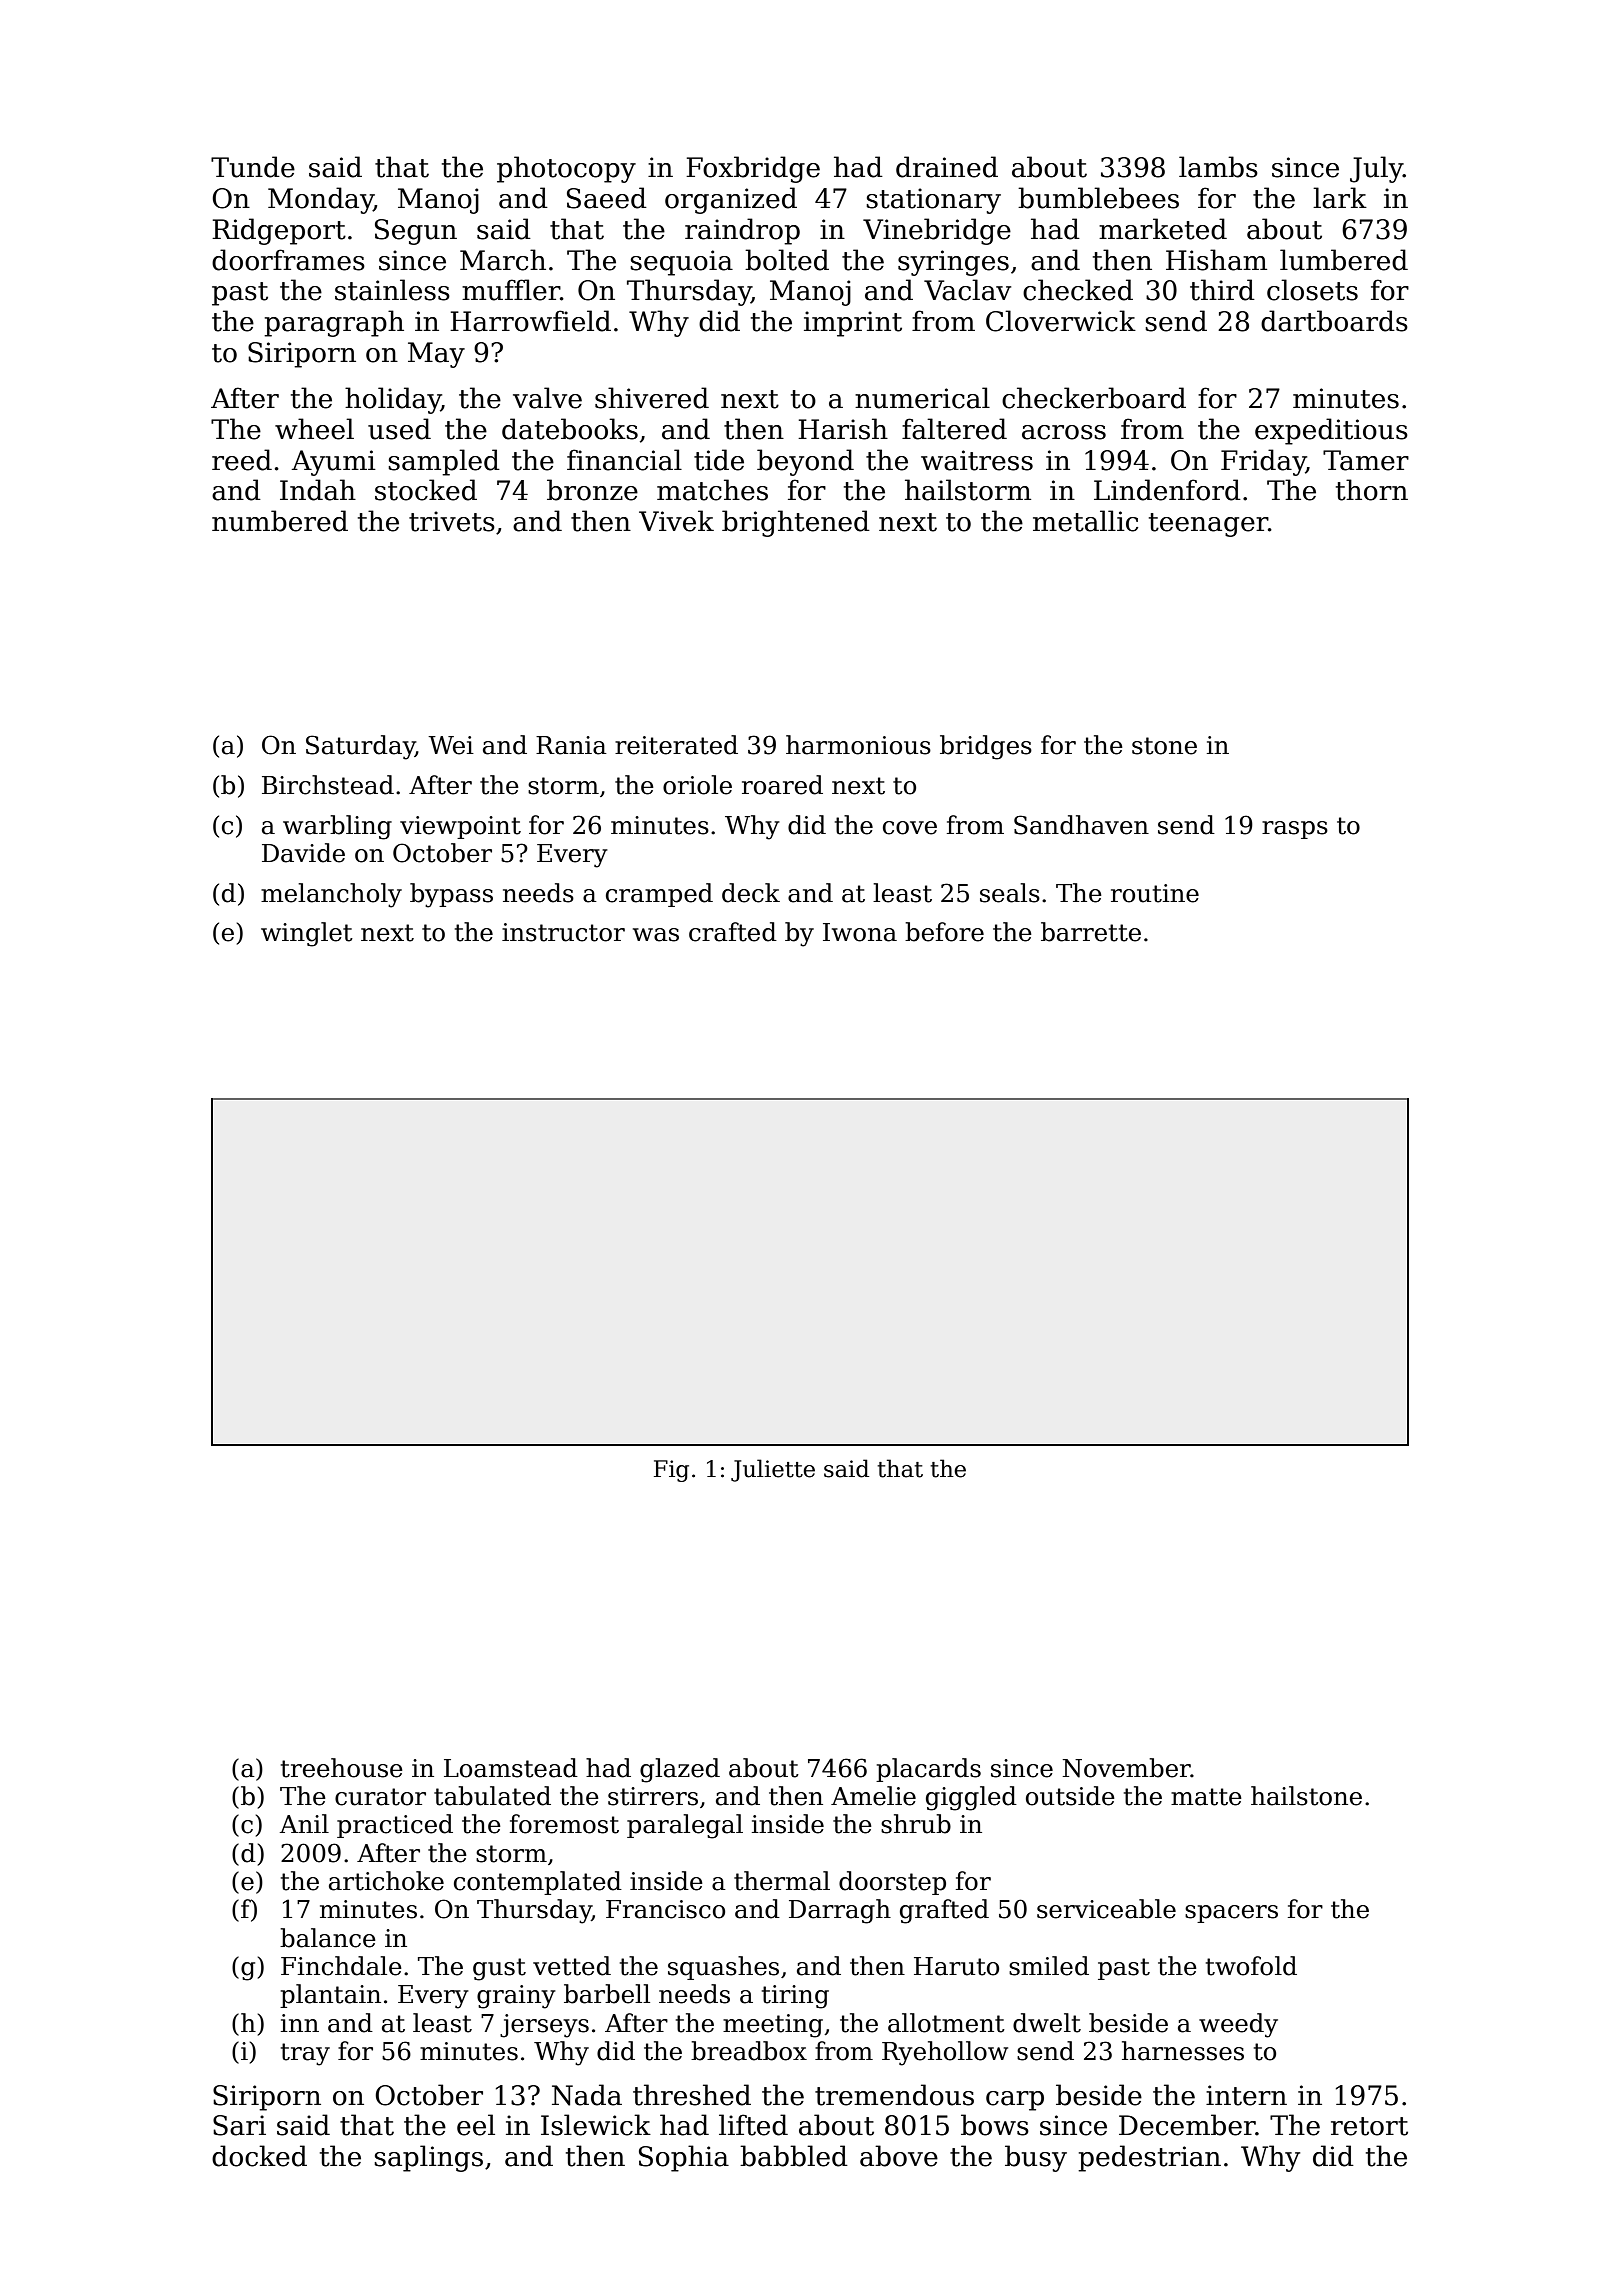 This document has height=2292, width=1620. I want to click on Tunde, so click(253, 167).
